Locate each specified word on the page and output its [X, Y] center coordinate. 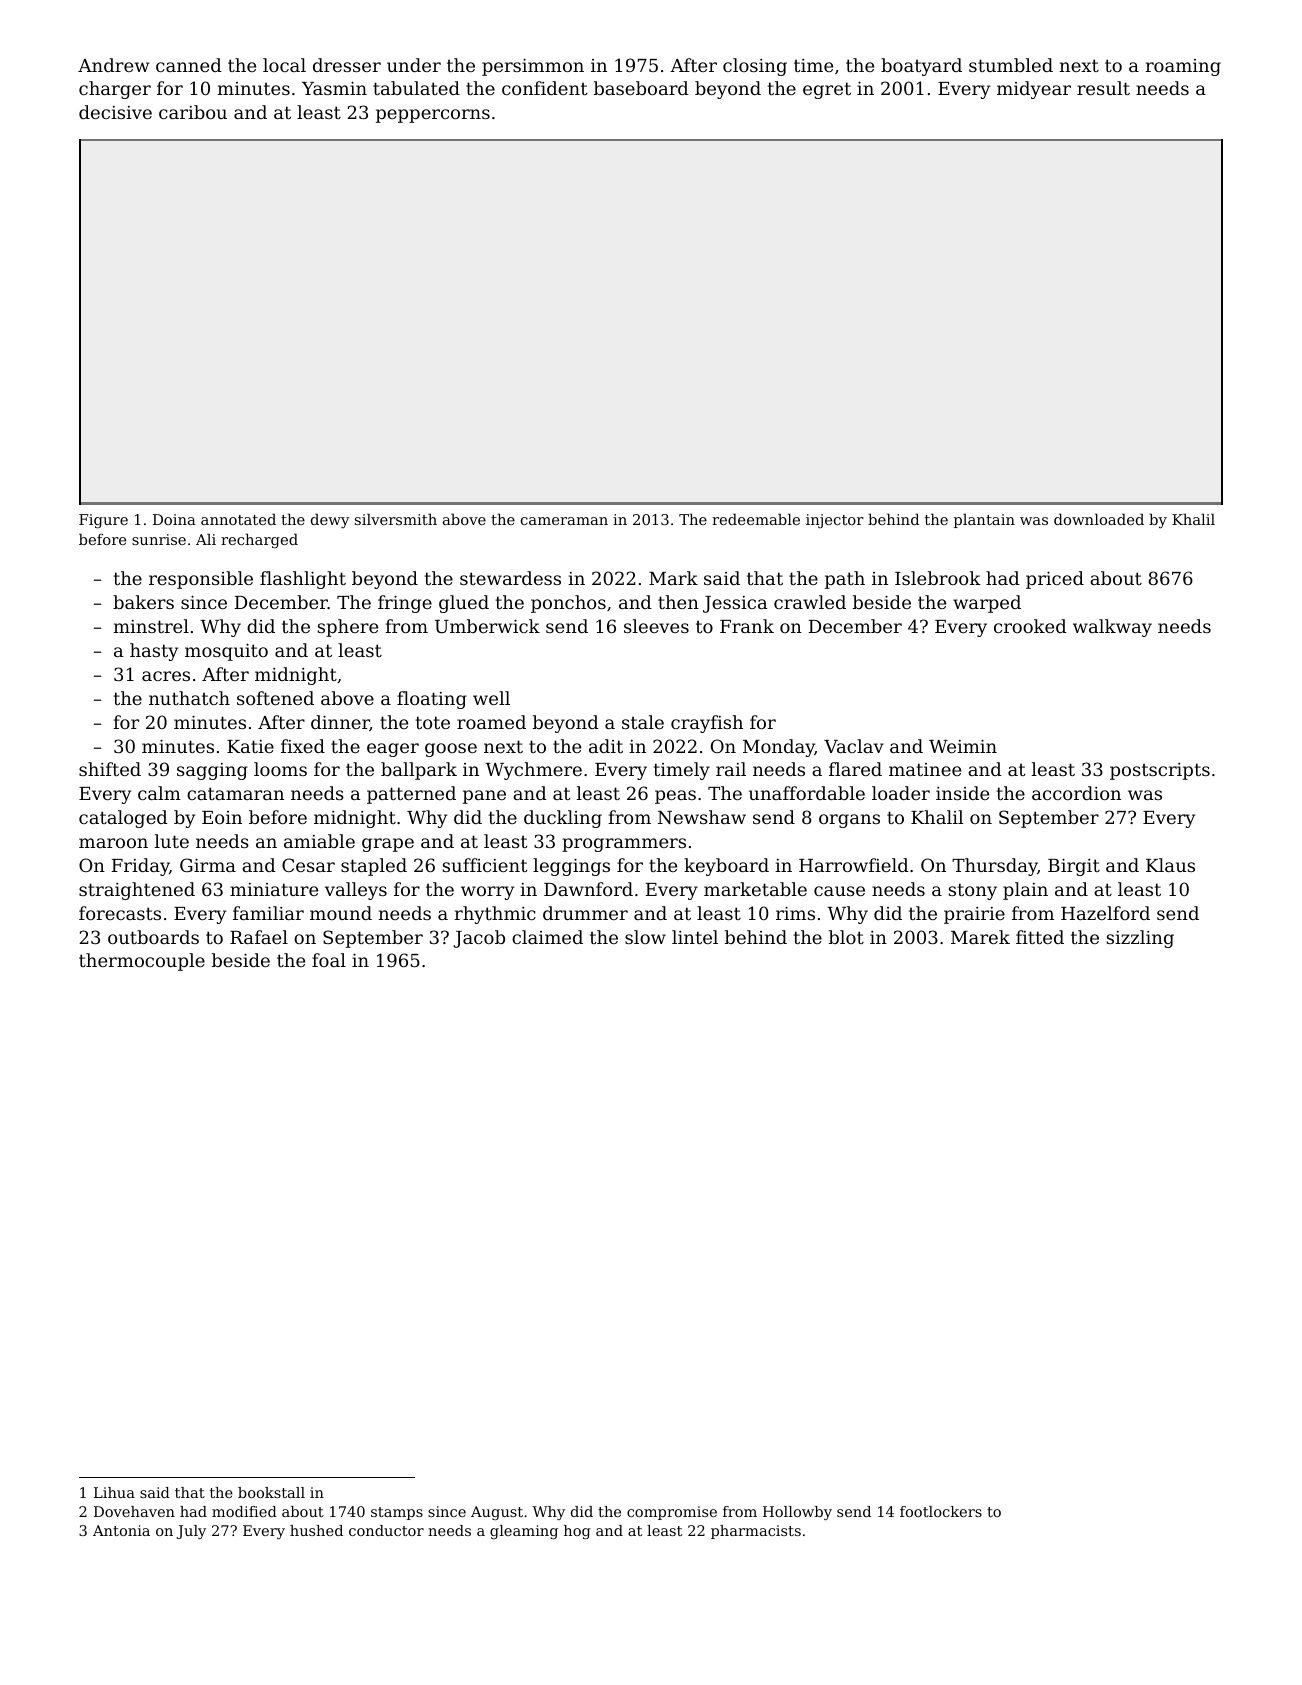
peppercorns [433, 116]
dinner [340, 723]
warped [987, 604]
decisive [115, 112]
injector [835, 521]
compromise [672, 1513]
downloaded [1099, 519]
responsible [201, 580]
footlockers [941, 1511]
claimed [547, 937]
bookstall [271, 1492]
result [1103, 88]
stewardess [510, 578]
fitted [1040, 937]
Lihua [114, 1492]
